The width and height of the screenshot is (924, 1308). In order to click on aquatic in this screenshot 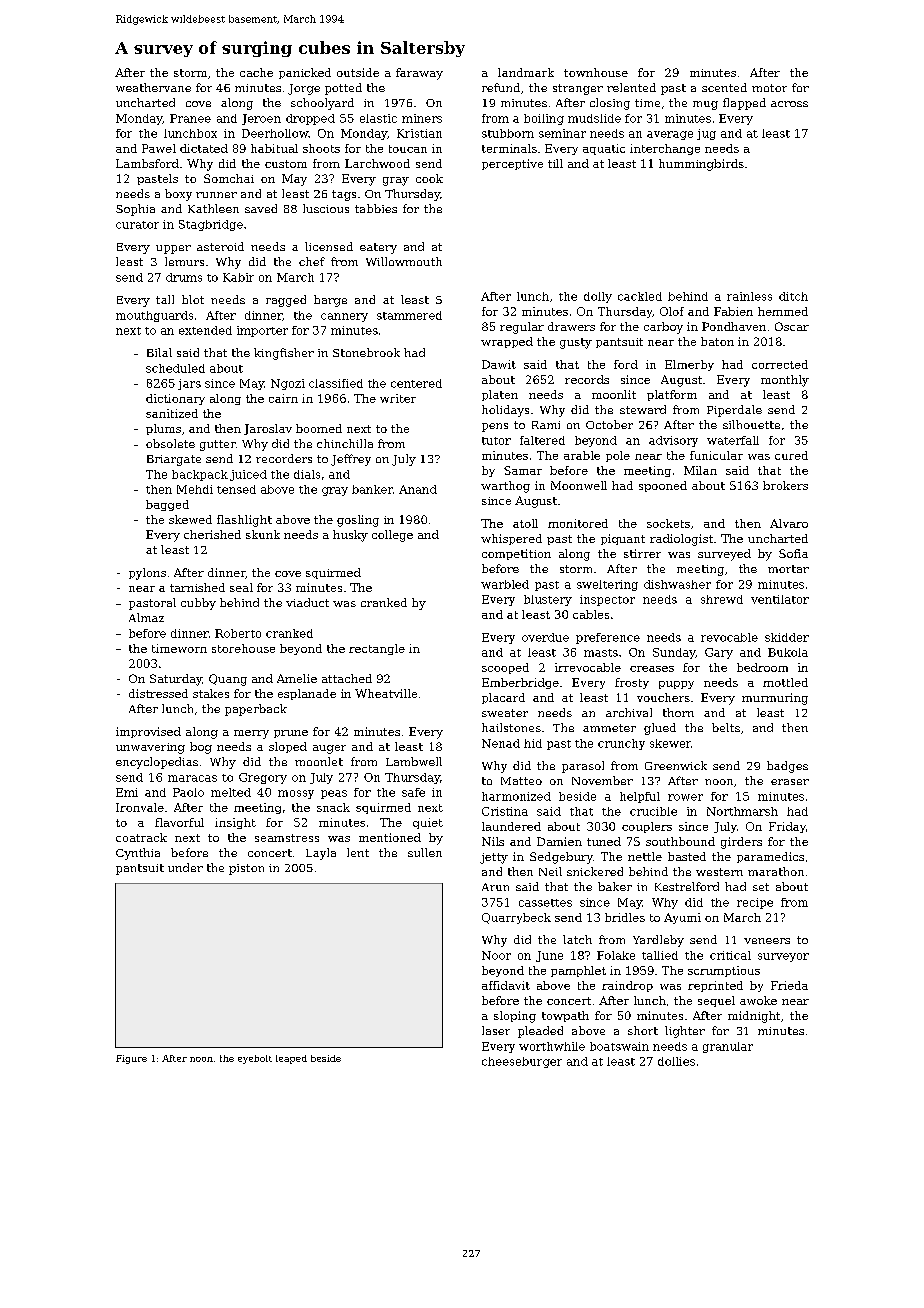, I will do `click(604, 149)`.
